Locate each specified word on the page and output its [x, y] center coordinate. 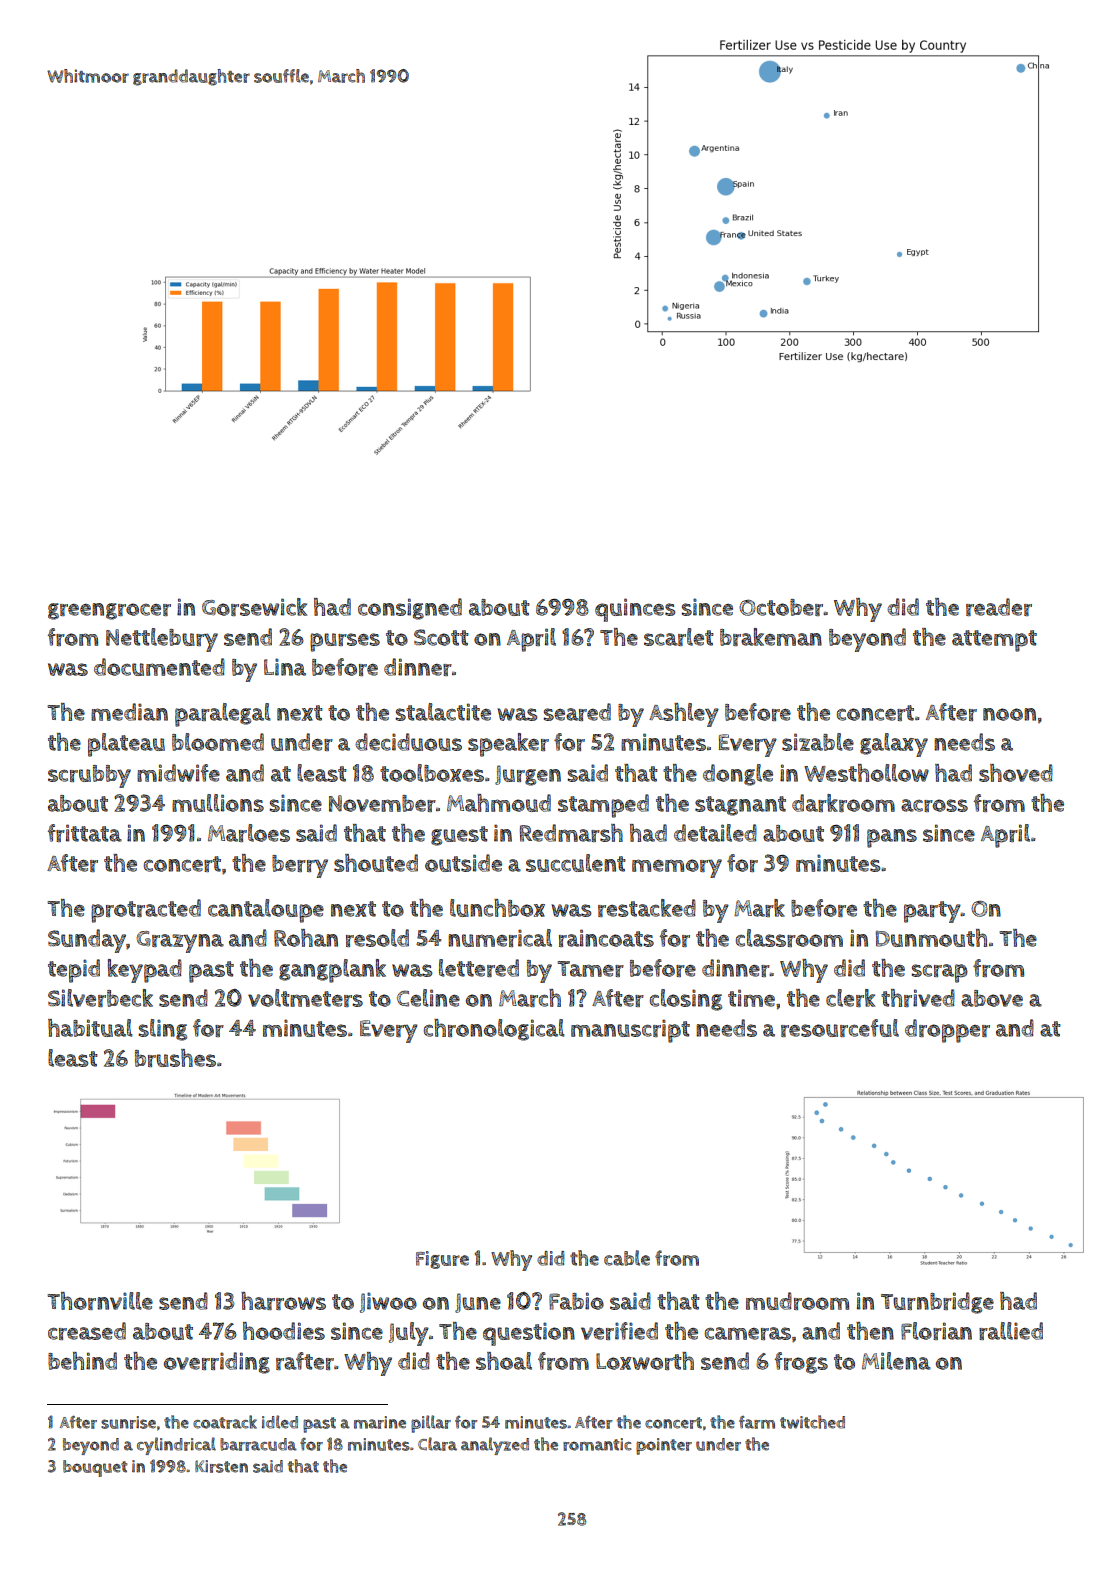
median [129, 712]
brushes [175, 1058]
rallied [1011, 1331]
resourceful [840, 1028]
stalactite [443, 712]
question [529, 1334]
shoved [1016, 773]
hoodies [284, 1331]
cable [627, 1258]
